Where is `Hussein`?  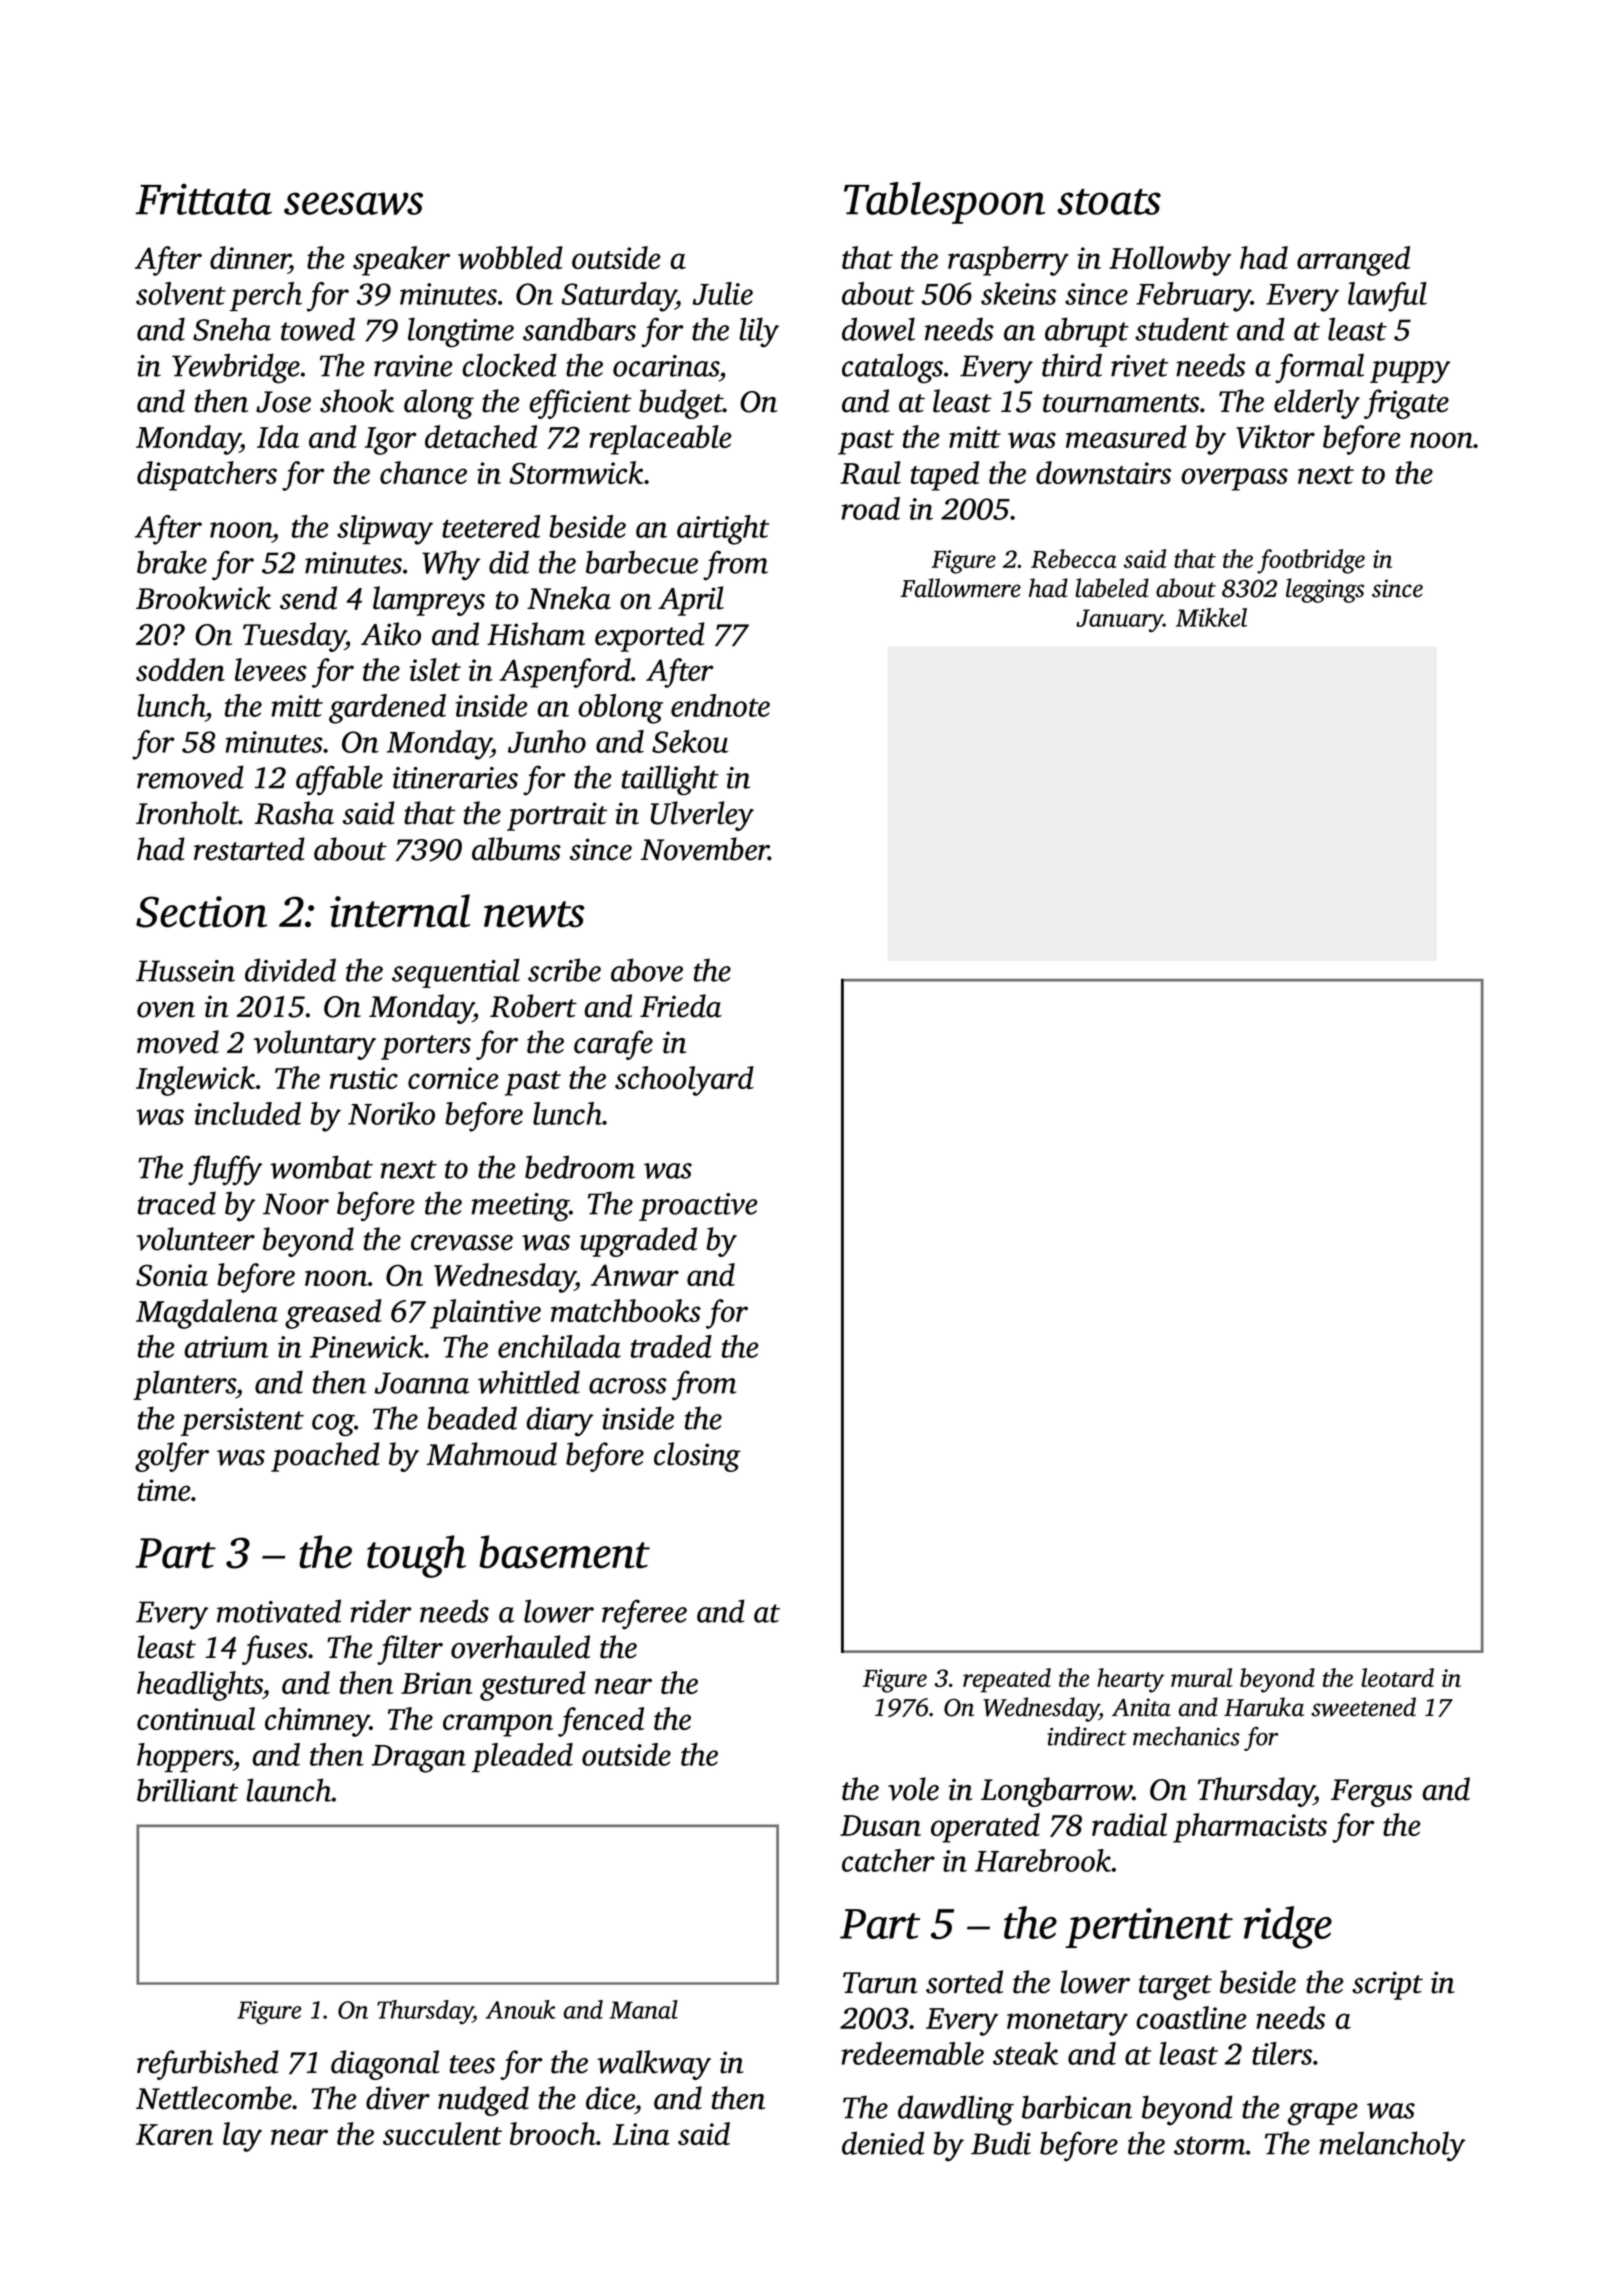
Hussein is located at coordinates (185, 971).
